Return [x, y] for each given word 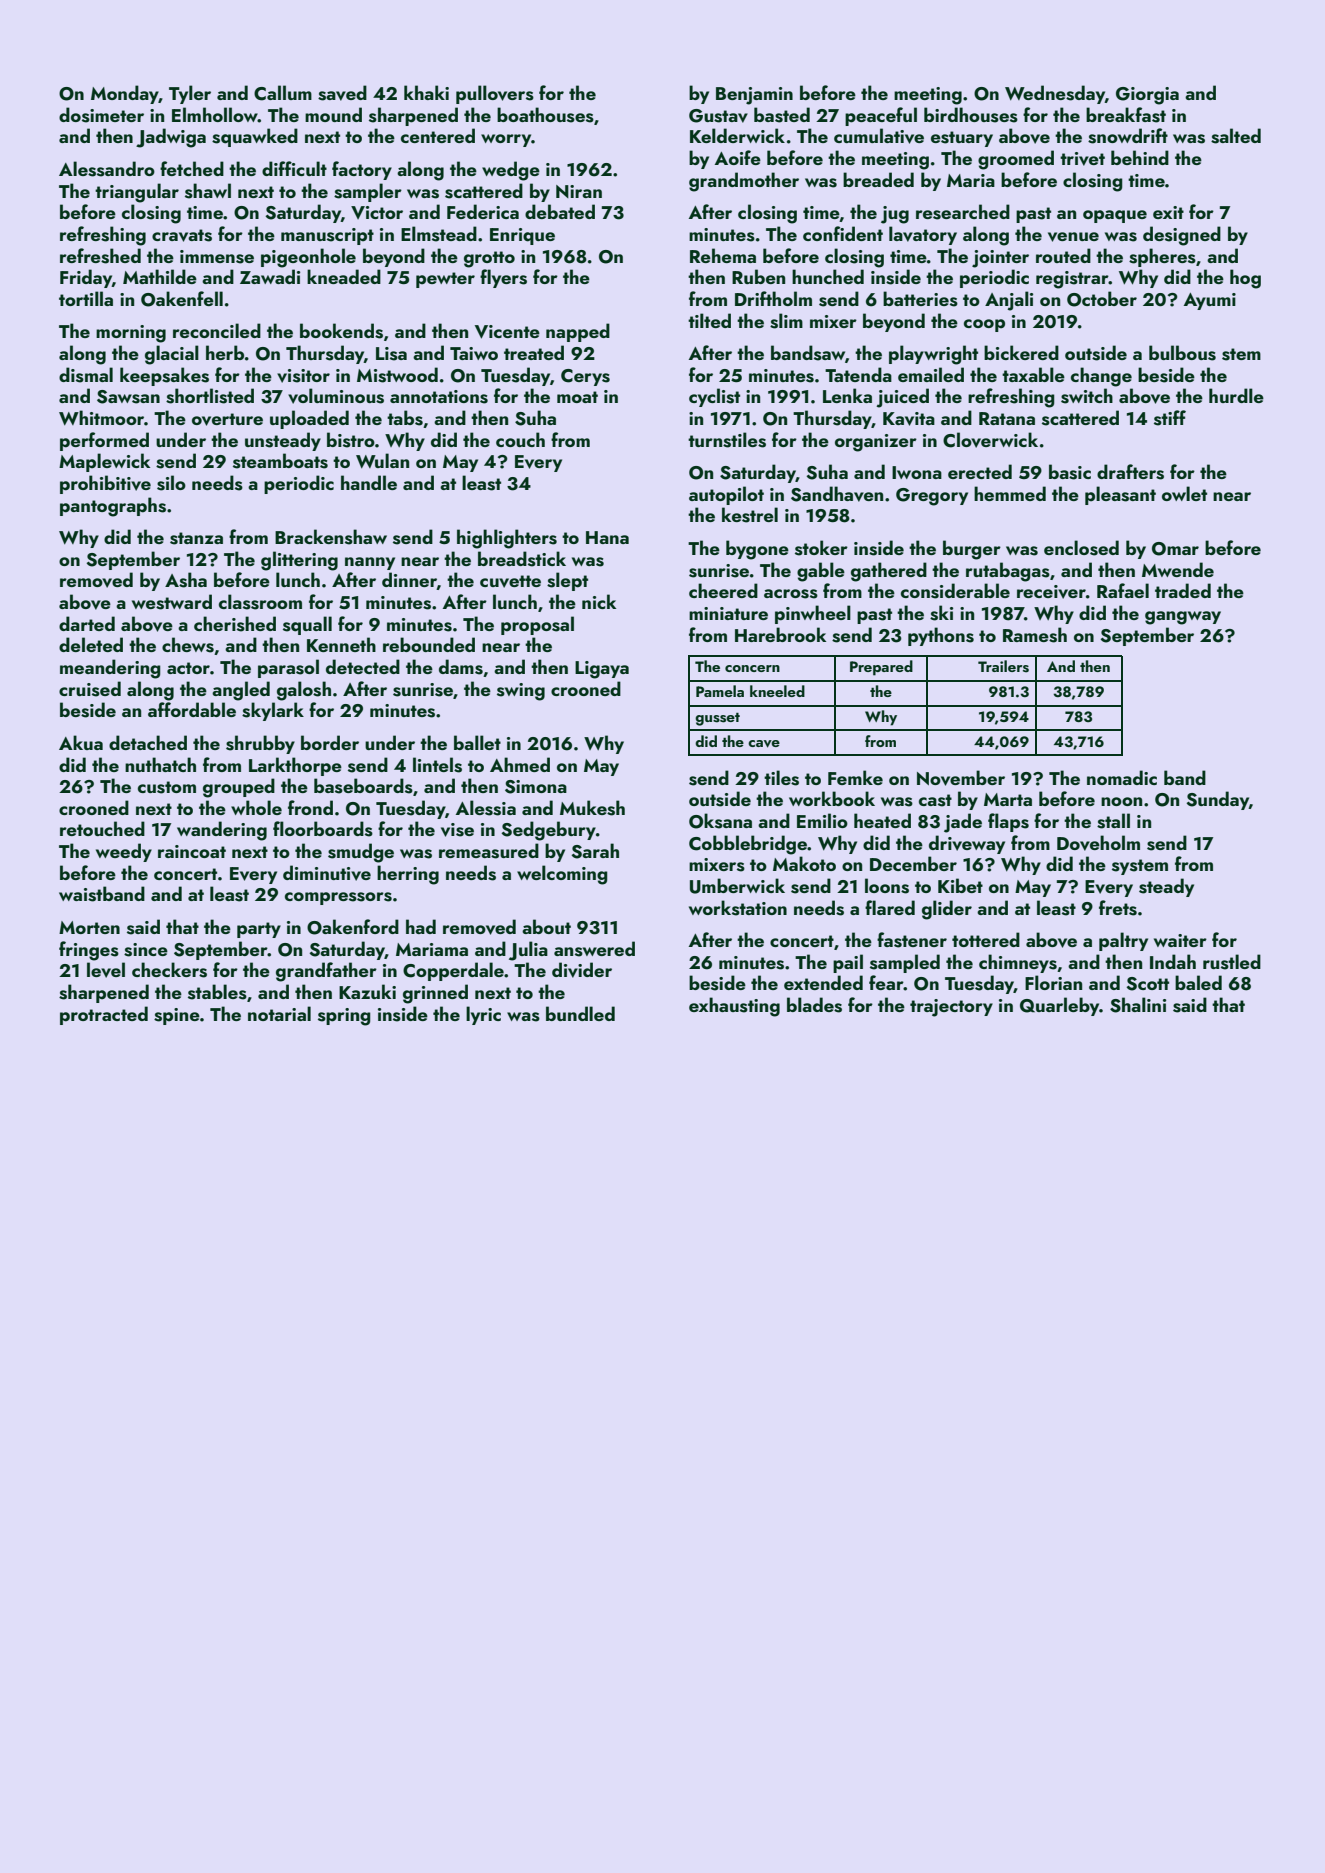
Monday [125, 94]
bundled [580, 1013]
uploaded [309, 419]
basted [782, 115]
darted [87, 623]
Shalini [1138, 1005]
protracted [104, 1015]
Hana [607, 537]
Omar [1175, 549]
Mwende [1178, 569]
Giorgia [1147, 96]
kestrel [750, 515]
